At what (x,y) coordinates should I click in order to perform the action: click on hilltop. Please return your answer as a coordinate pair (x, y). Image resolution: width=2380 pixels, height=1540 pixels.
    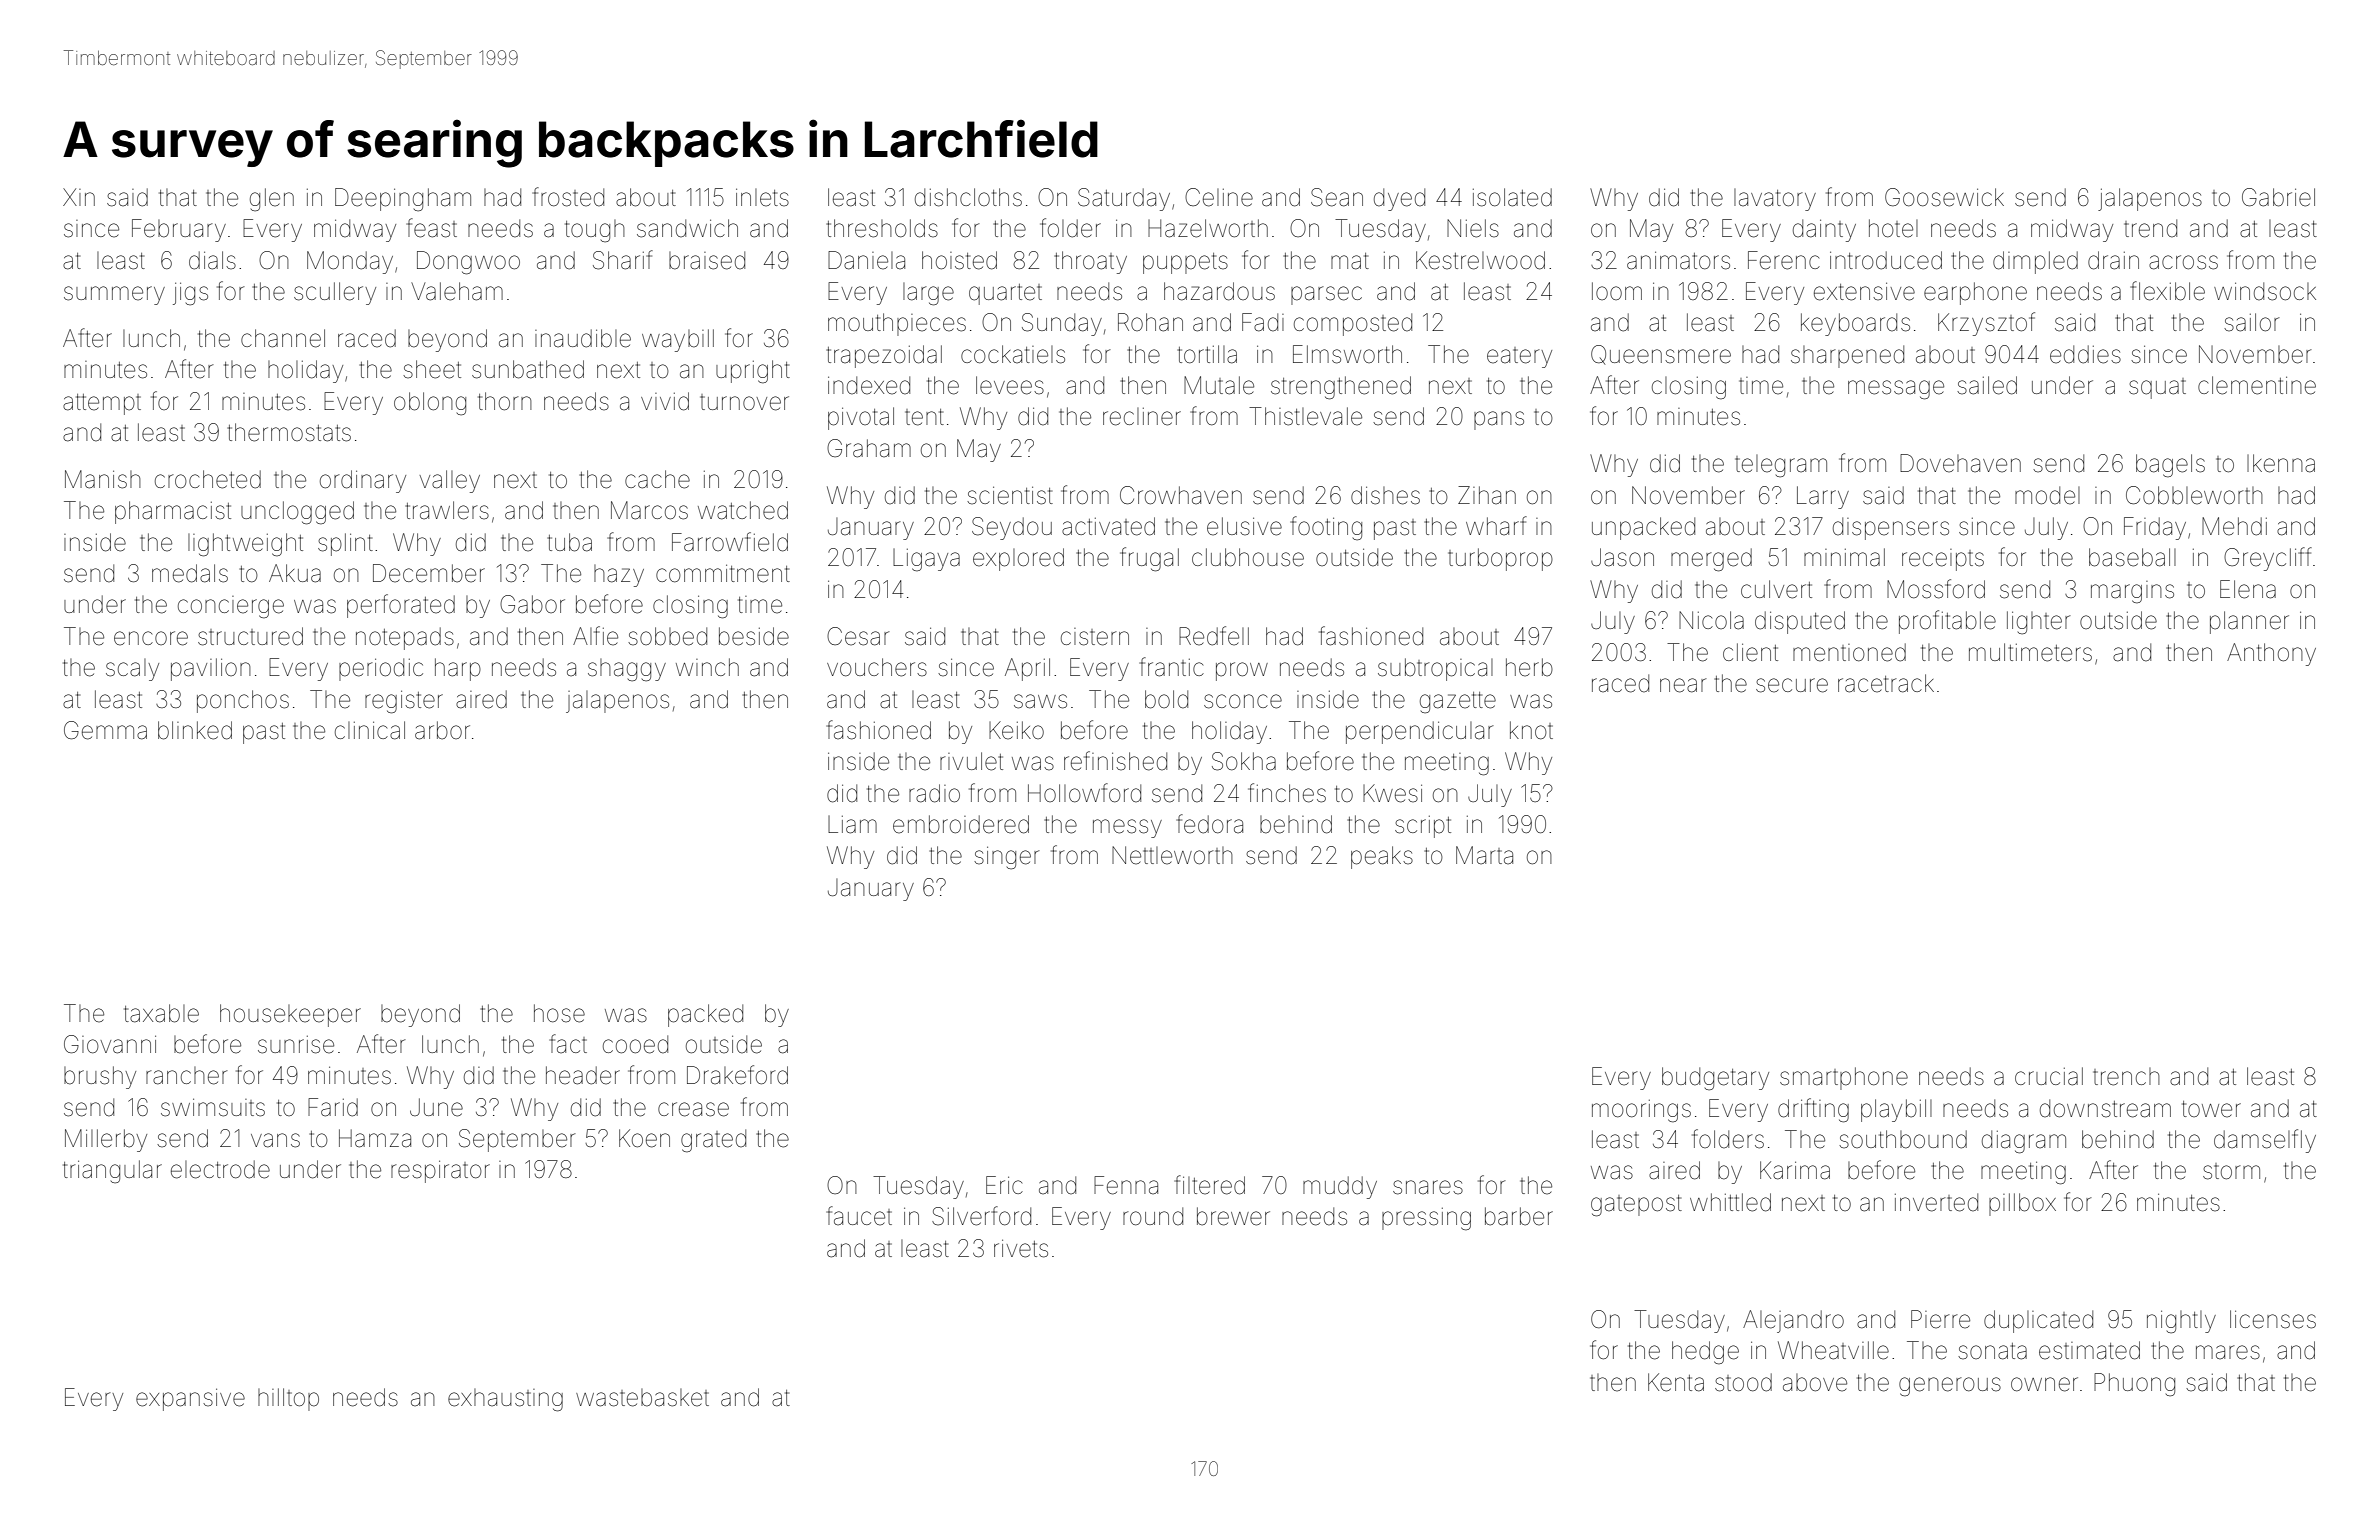
    Looking at the image, I should click on (288, 1399).
